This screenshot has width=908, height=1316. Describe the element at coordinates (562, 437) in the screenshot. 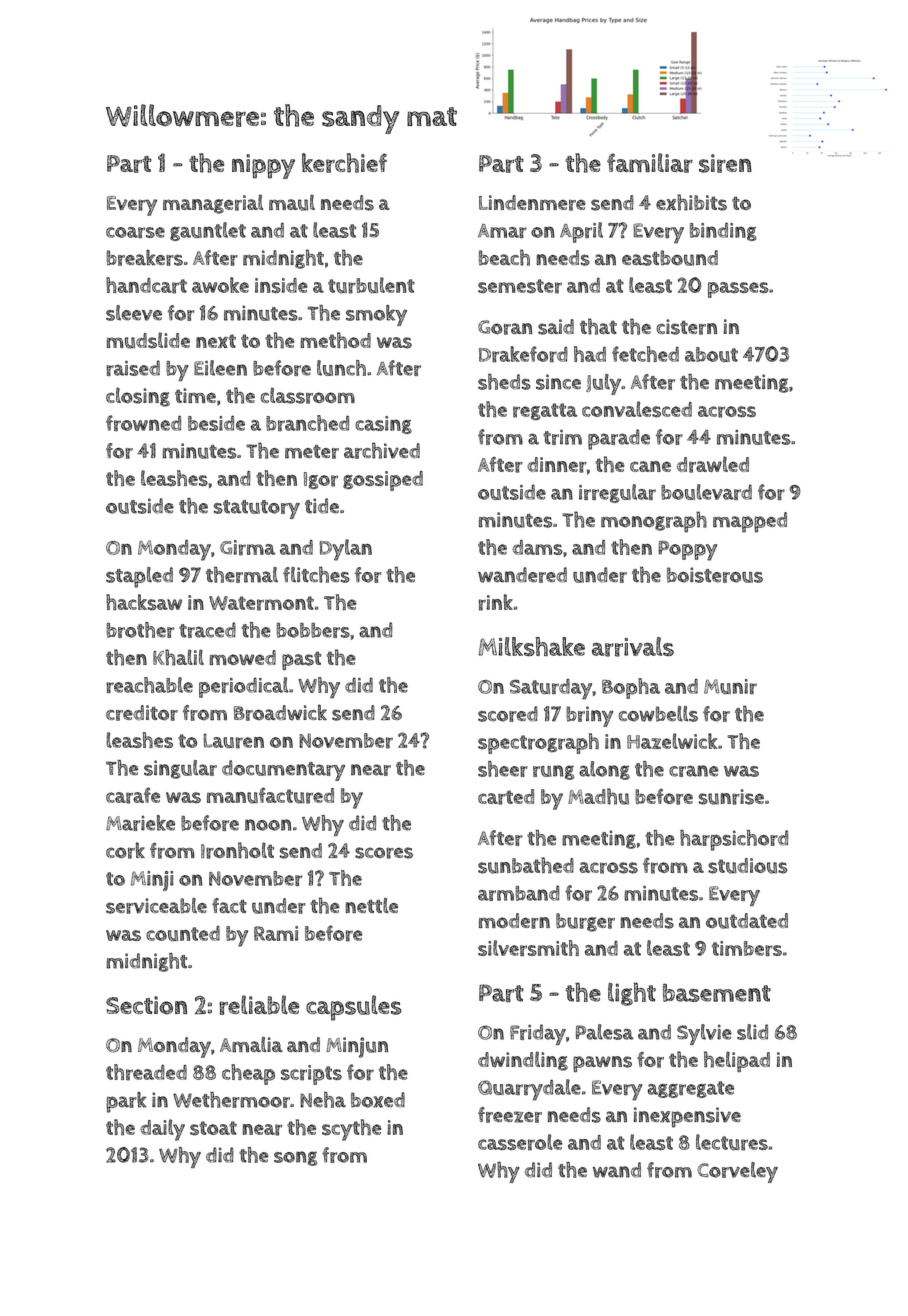

I see `trim` at that location.
